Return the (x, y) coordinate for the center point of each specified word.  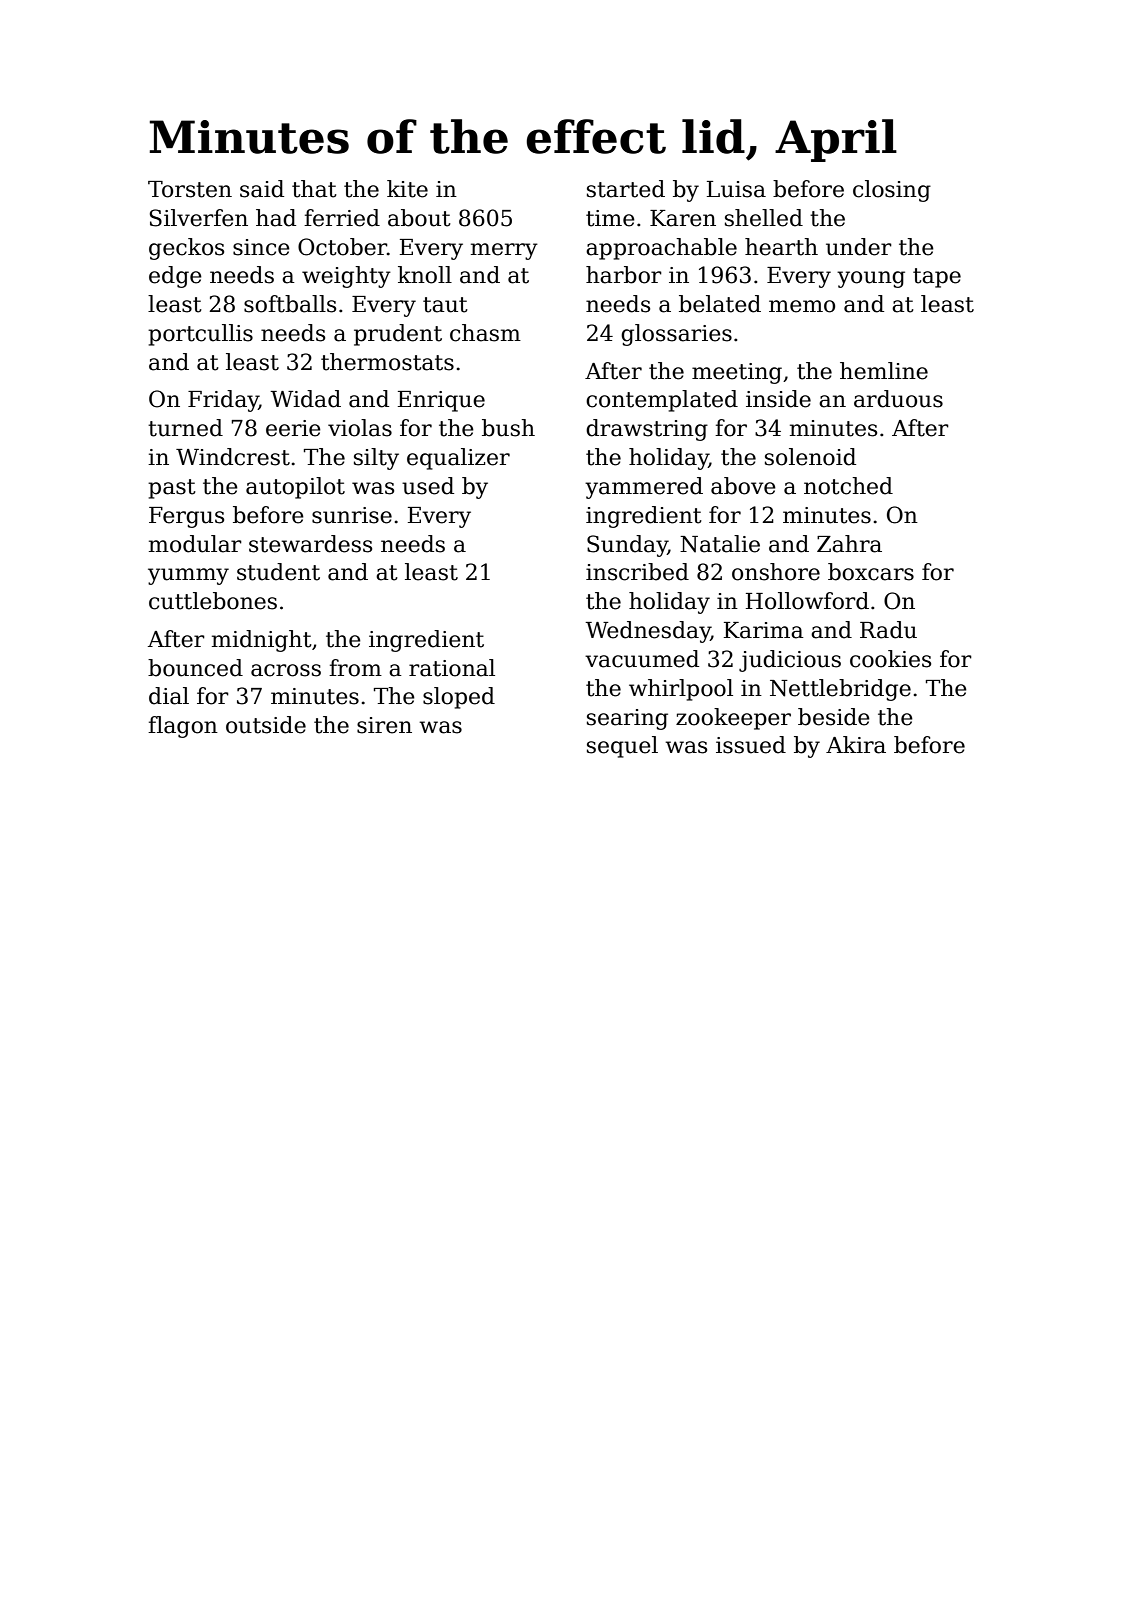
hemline (884, 371)
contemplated (662, 401)
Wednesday (648, 632)
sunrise (352, 515)
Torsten (190, 189)
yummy (188, 576)
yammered (644, 488)
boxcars (871, 572)
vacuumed (642, 659)
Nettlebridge (840, 690)
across (286, 670)
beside (834, 717)
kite (407, 189)
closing (892, 191)
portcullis (200, 335)
